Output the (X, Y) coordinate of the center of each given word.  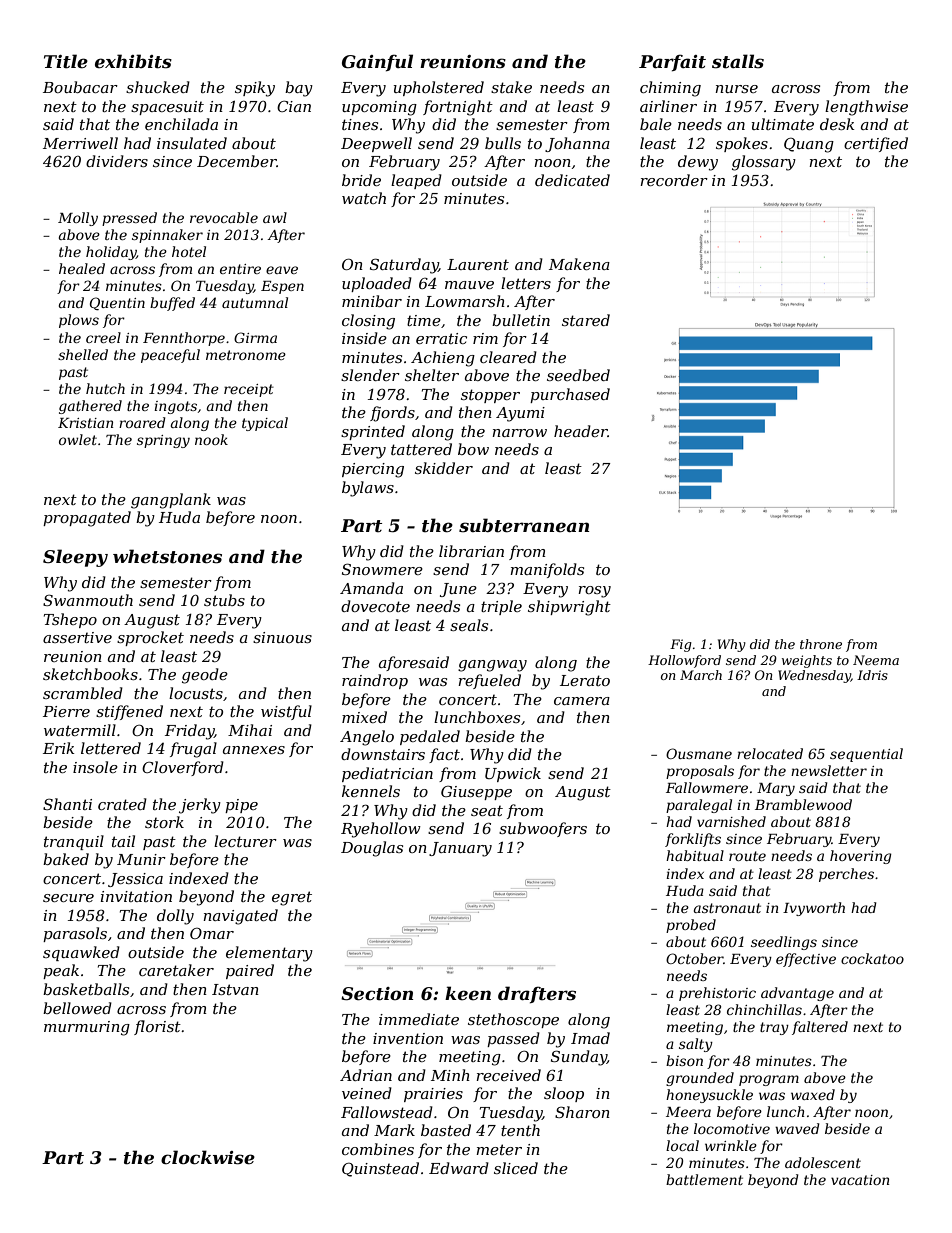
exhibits (133, 61)
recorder (674, 180)
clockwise (208, 1157)
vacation (860, 1180)
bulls (503, 143)
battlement (704, 1179)
